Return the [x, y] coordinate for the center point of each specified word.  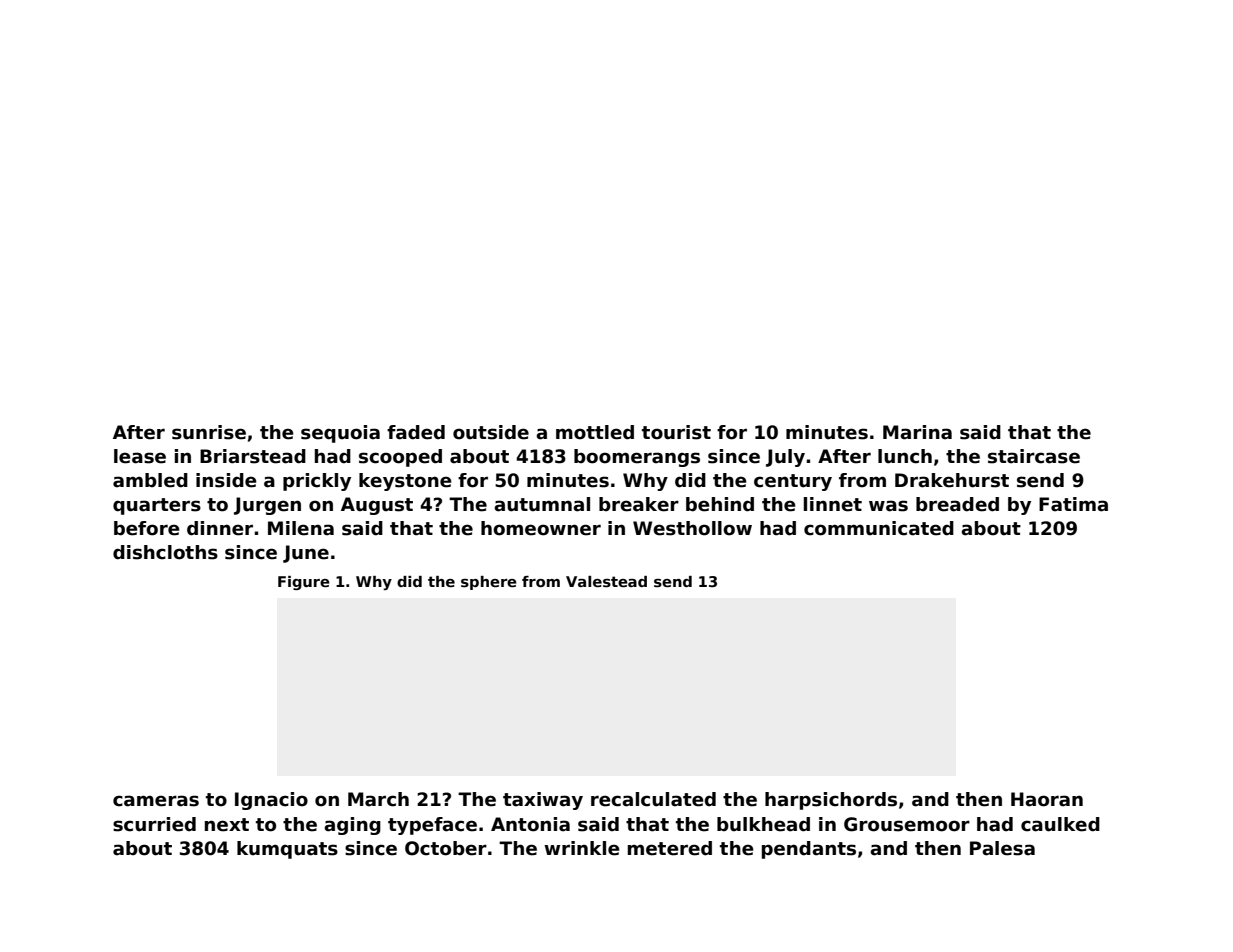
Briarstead [253, 456]
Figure [304, 583]
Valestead [606, 582]
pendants [809, 850]
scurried [154, 824]
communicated [879, 528]
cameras [156, 801]
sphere [489, 583]
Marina [917, 432]
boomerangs [637, 458]
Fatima [1073, 504]
